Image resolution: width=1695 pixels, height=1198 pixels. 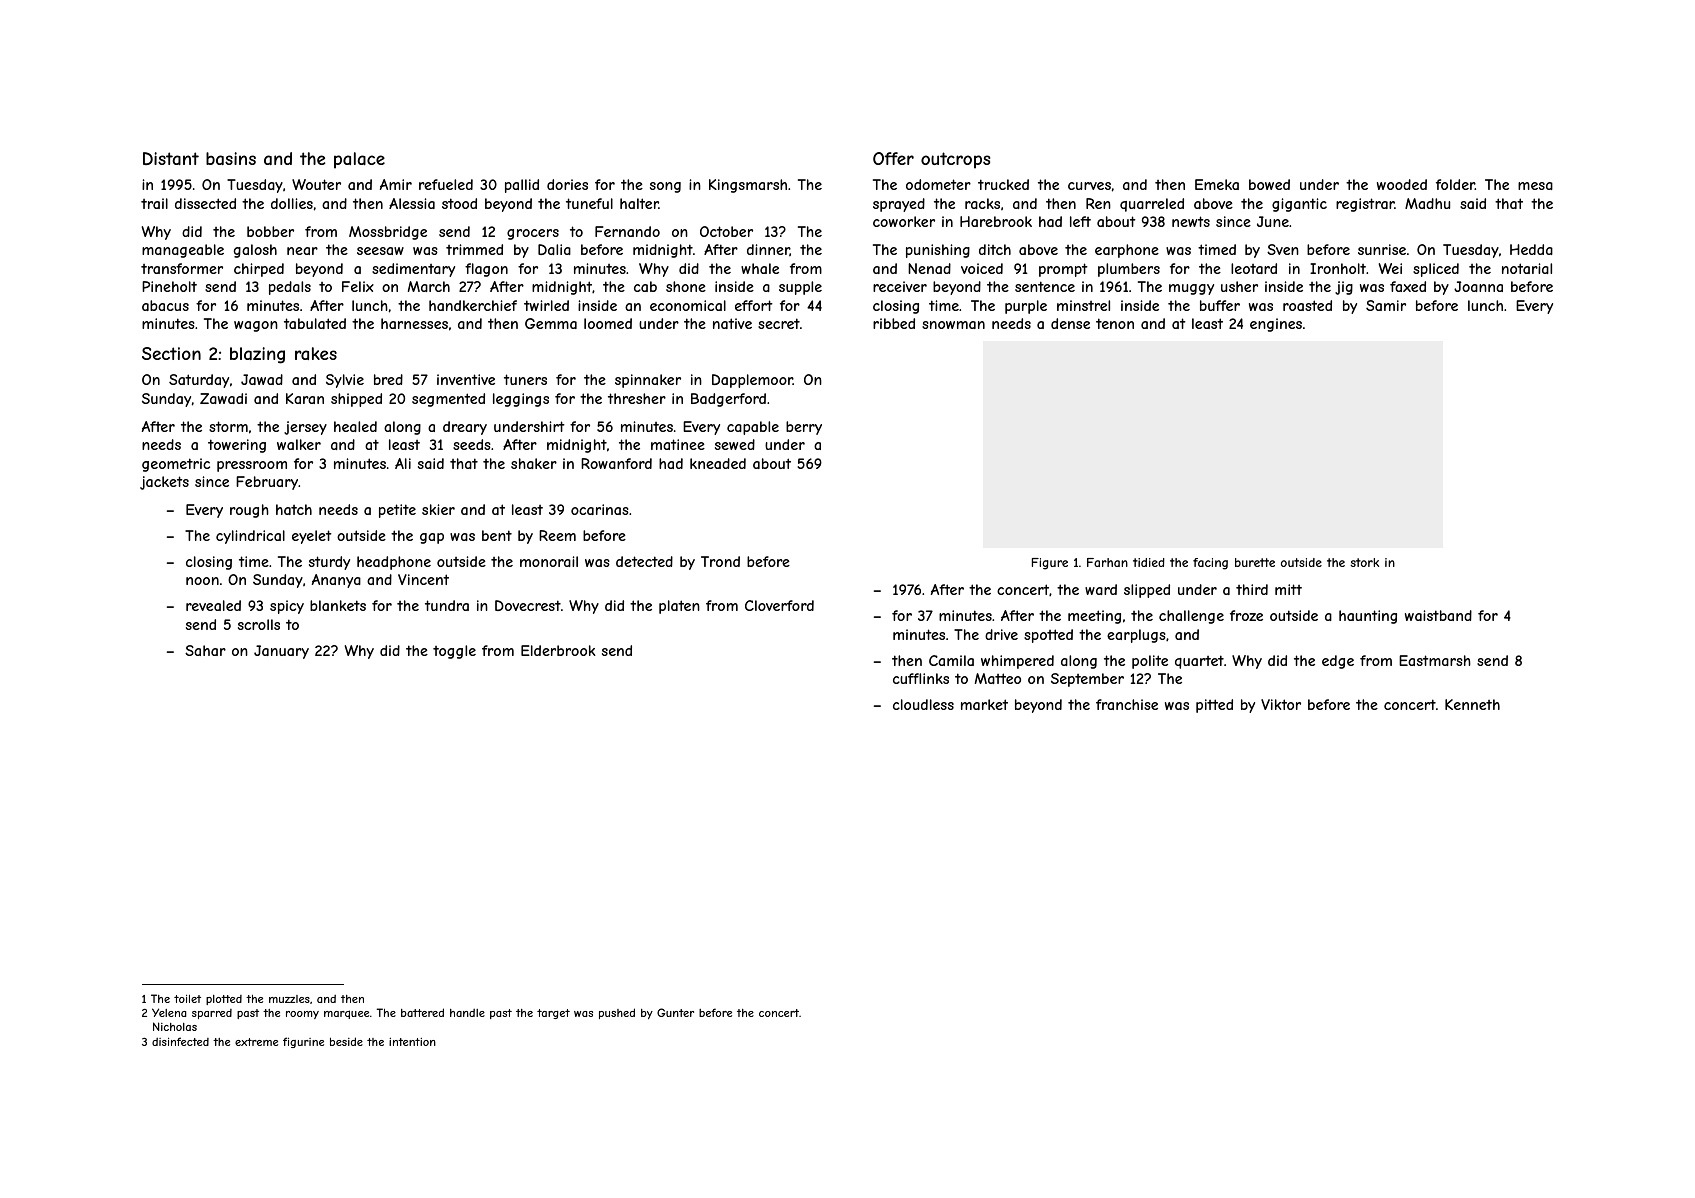 What do you see at coordinates (923, 704) in the document?
I see `cloudless` at bounding box center [923, 704].
